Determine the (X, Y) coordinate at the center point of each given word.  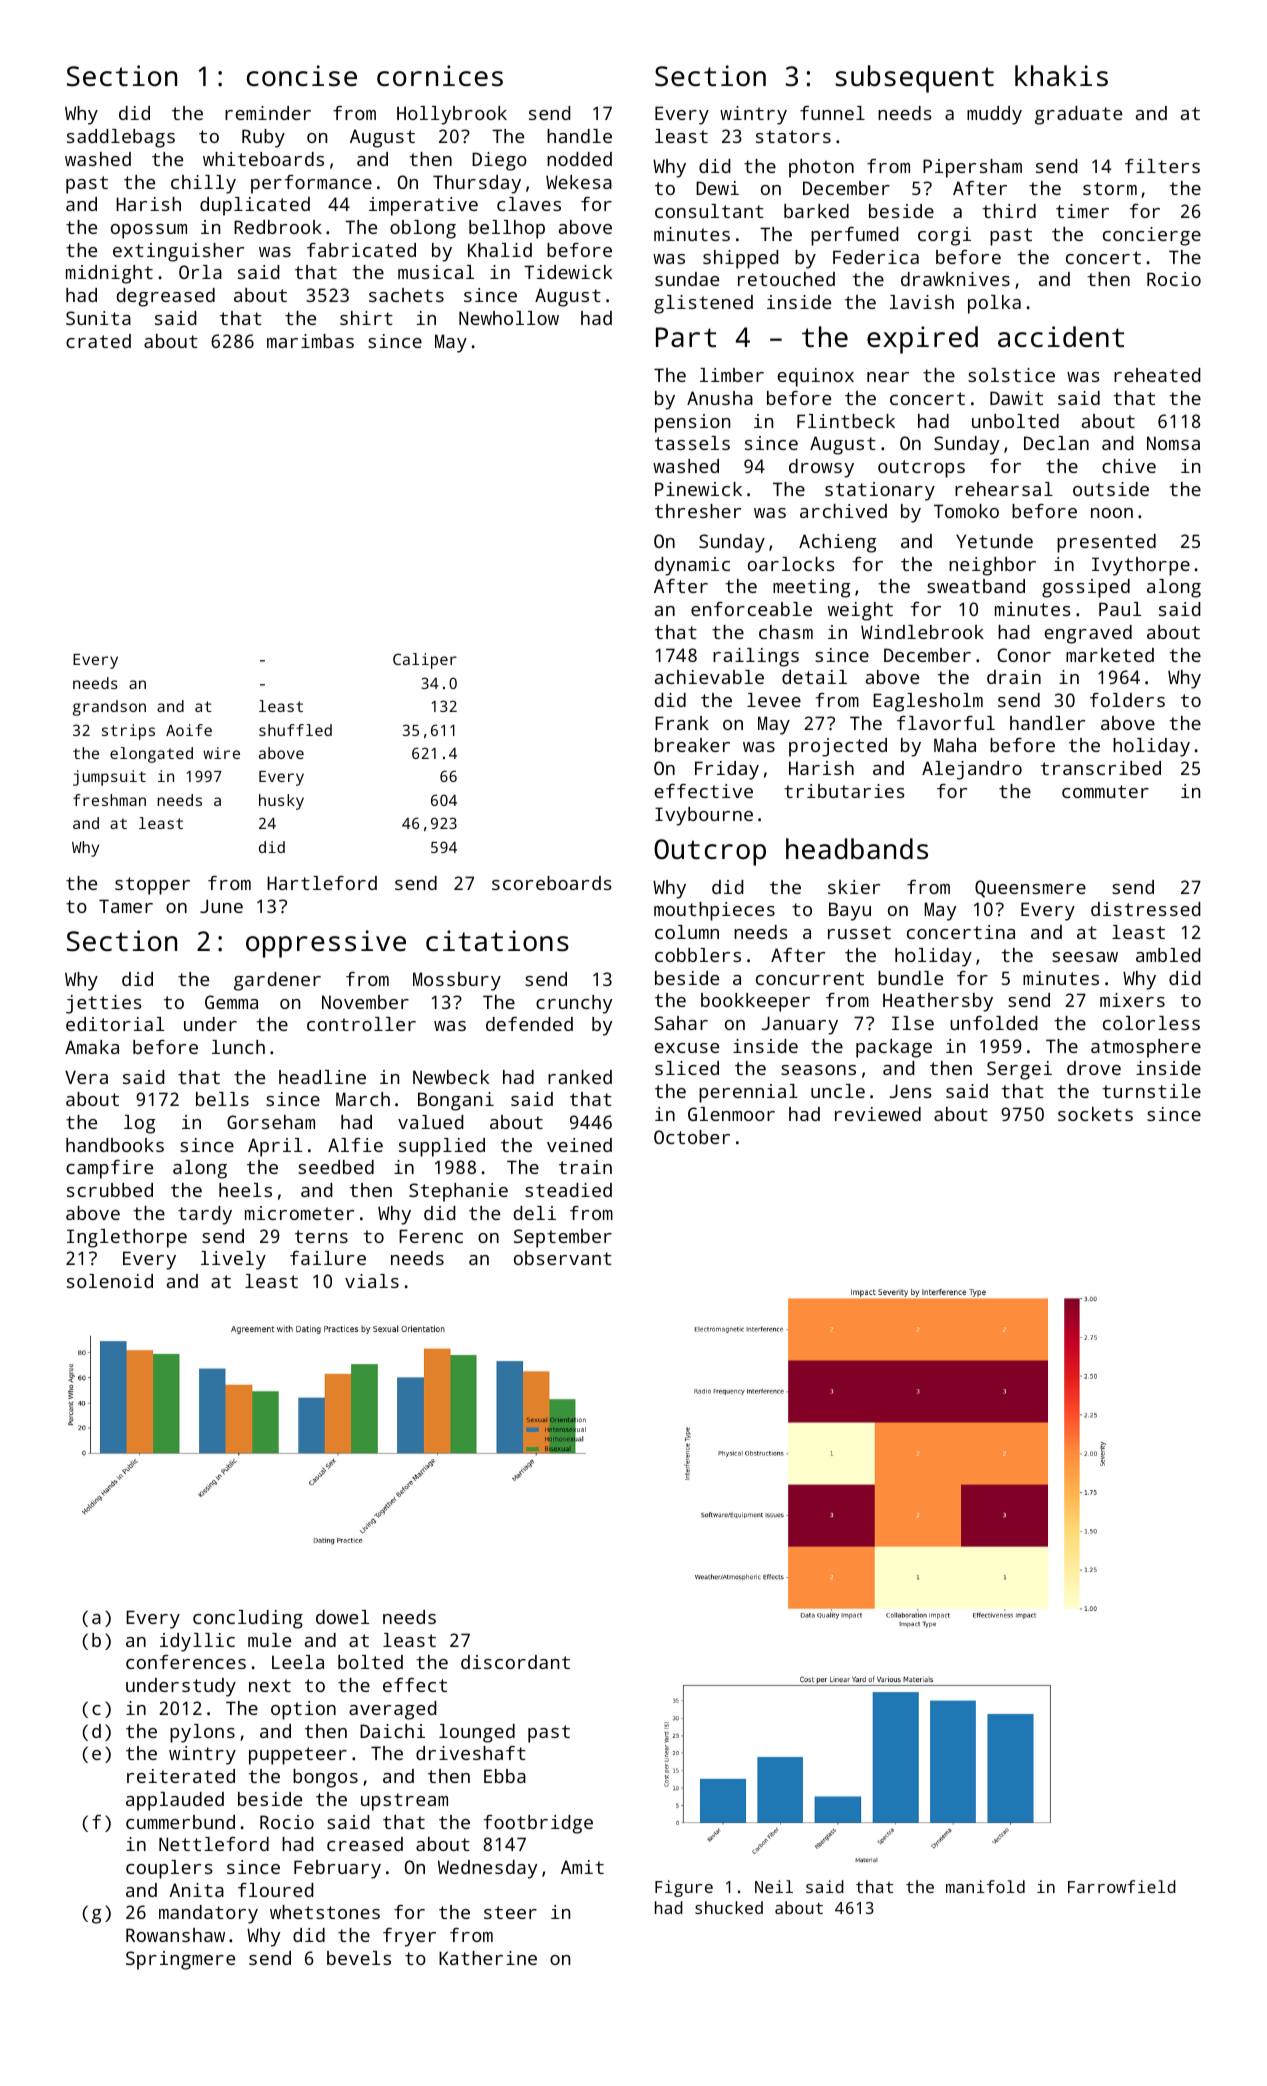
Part (686, 337)
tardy (205, 1215)
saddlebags (121, 138)
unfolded (994, 1023)
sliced (687, 1068)
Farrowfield (1122, 1886)
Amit (582, 1867)
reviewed (878, 1114)
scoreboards (552, 883)
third (1009, 211)
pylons (202, 1733)
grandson (109, 708)
